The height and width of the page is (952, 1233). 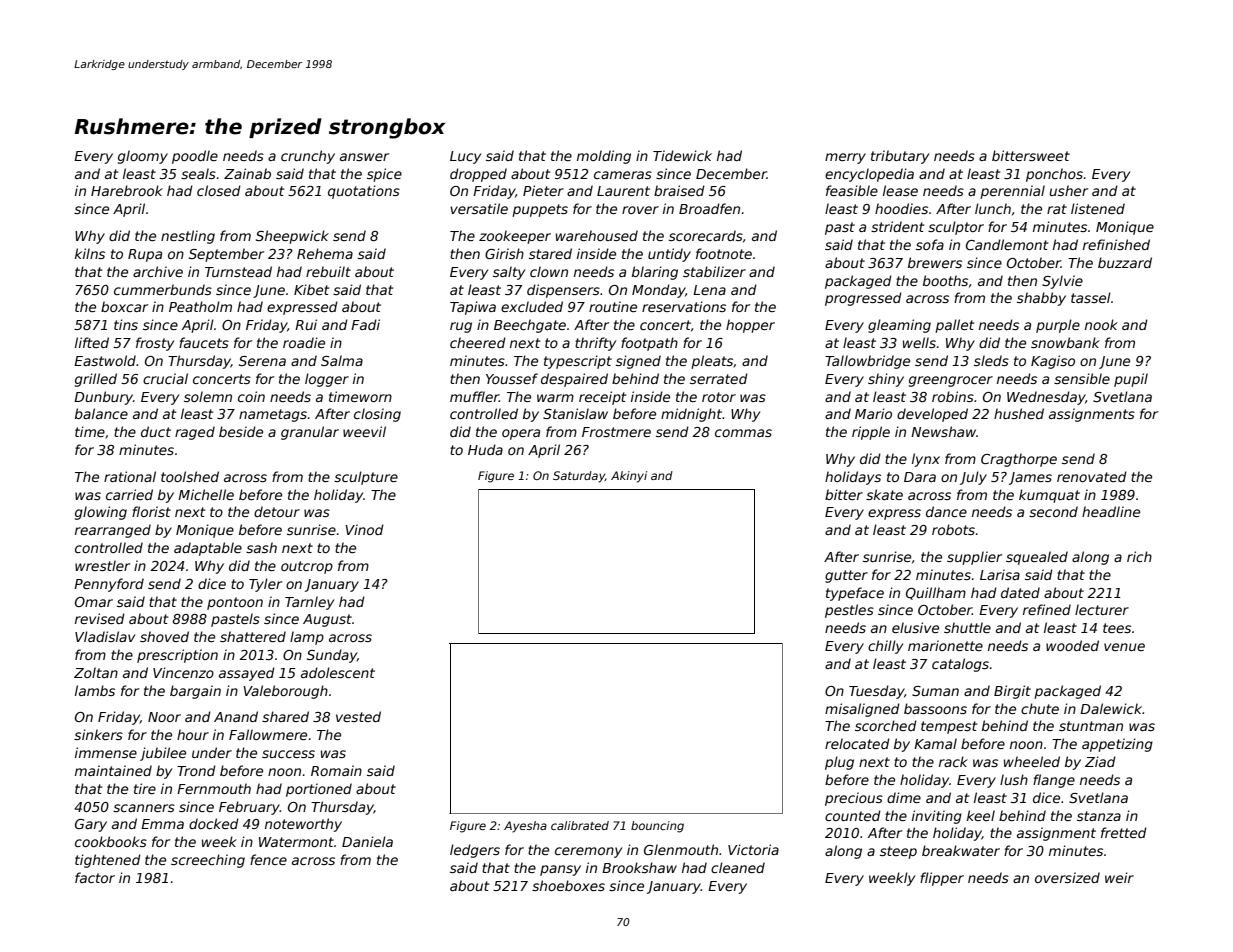 I want to click on Frostmere, so click(x=616, y=432).
